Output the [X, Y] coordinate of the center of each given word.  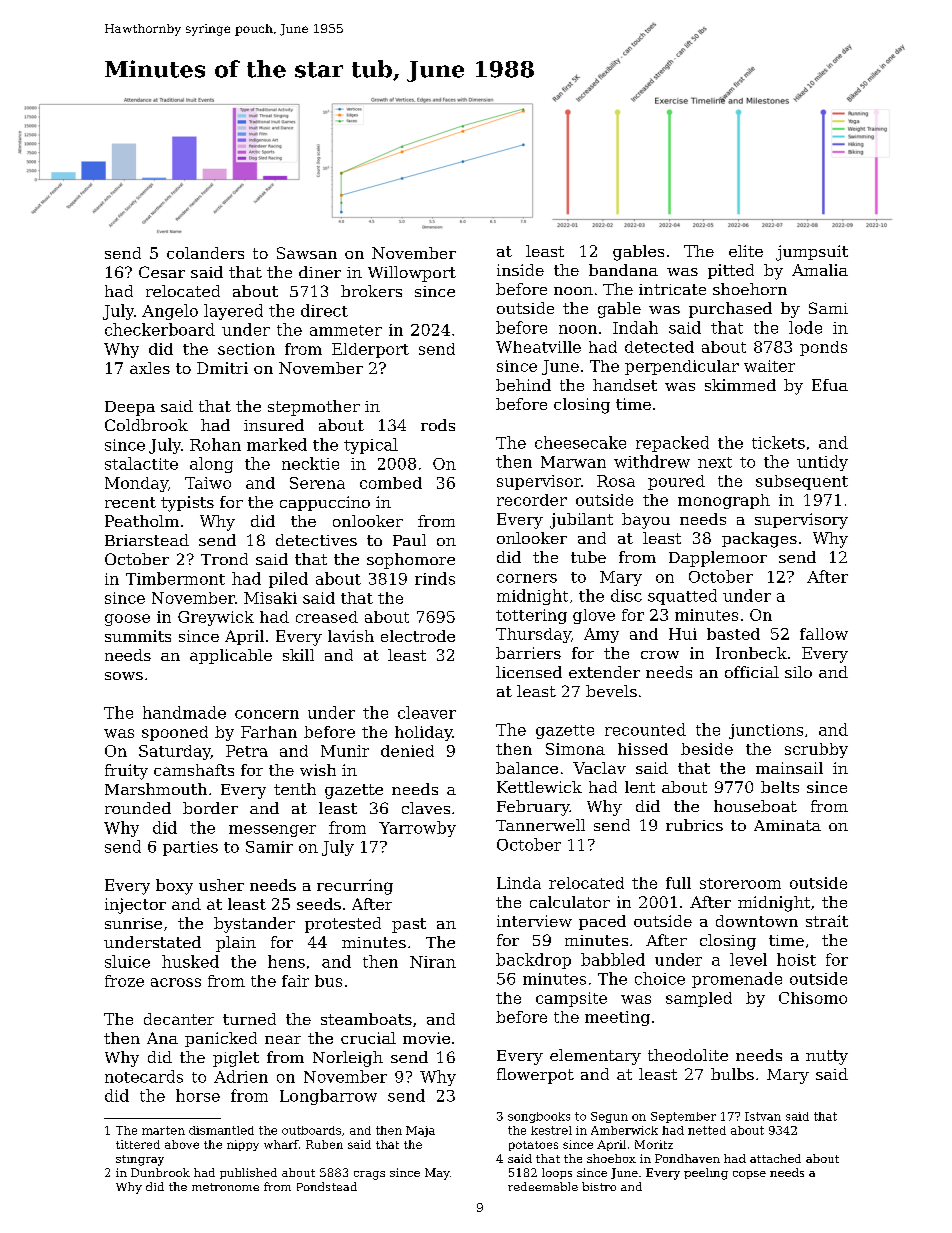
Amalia [820, 270]
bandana [623, 270]
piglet [236, 1059]
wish [318, 770]
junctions [766, 731]
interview [534, 921]
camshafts [194, 770]
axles [150, 368]
